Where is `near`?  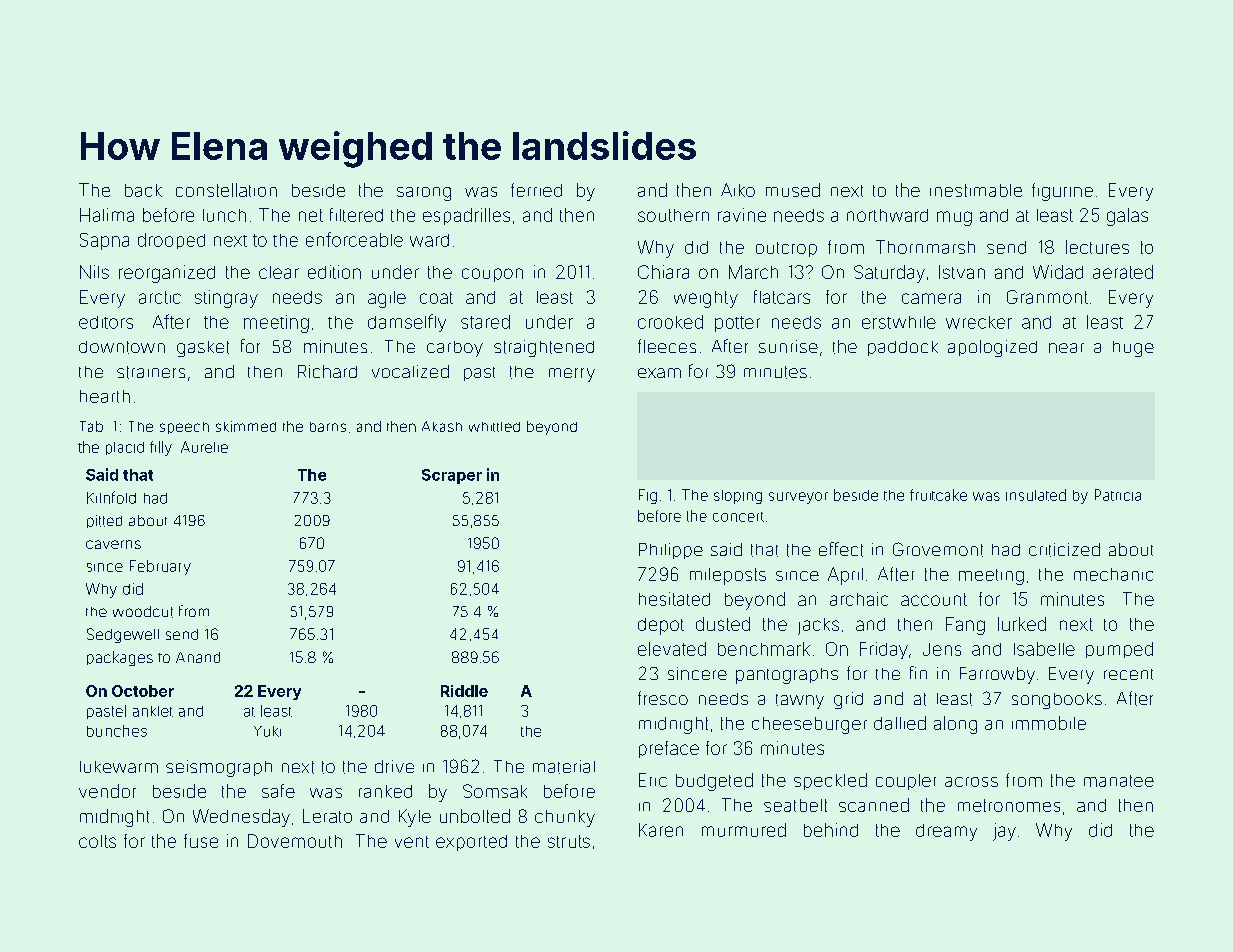 near is located at coordinates (1066, 348).
